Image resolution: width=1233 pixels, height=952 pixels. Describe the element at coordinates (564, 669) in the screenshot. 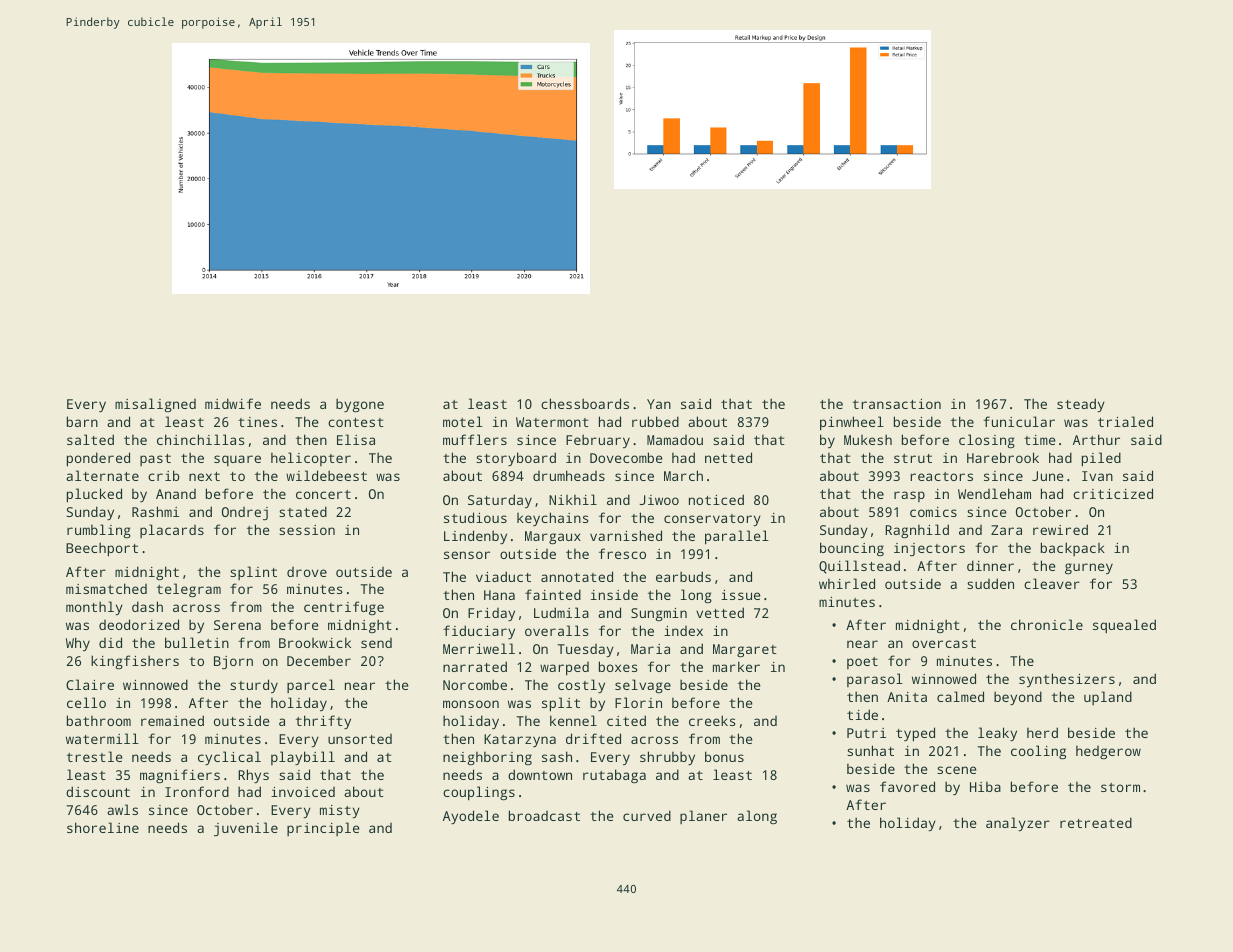

I see `warped` at that location.
